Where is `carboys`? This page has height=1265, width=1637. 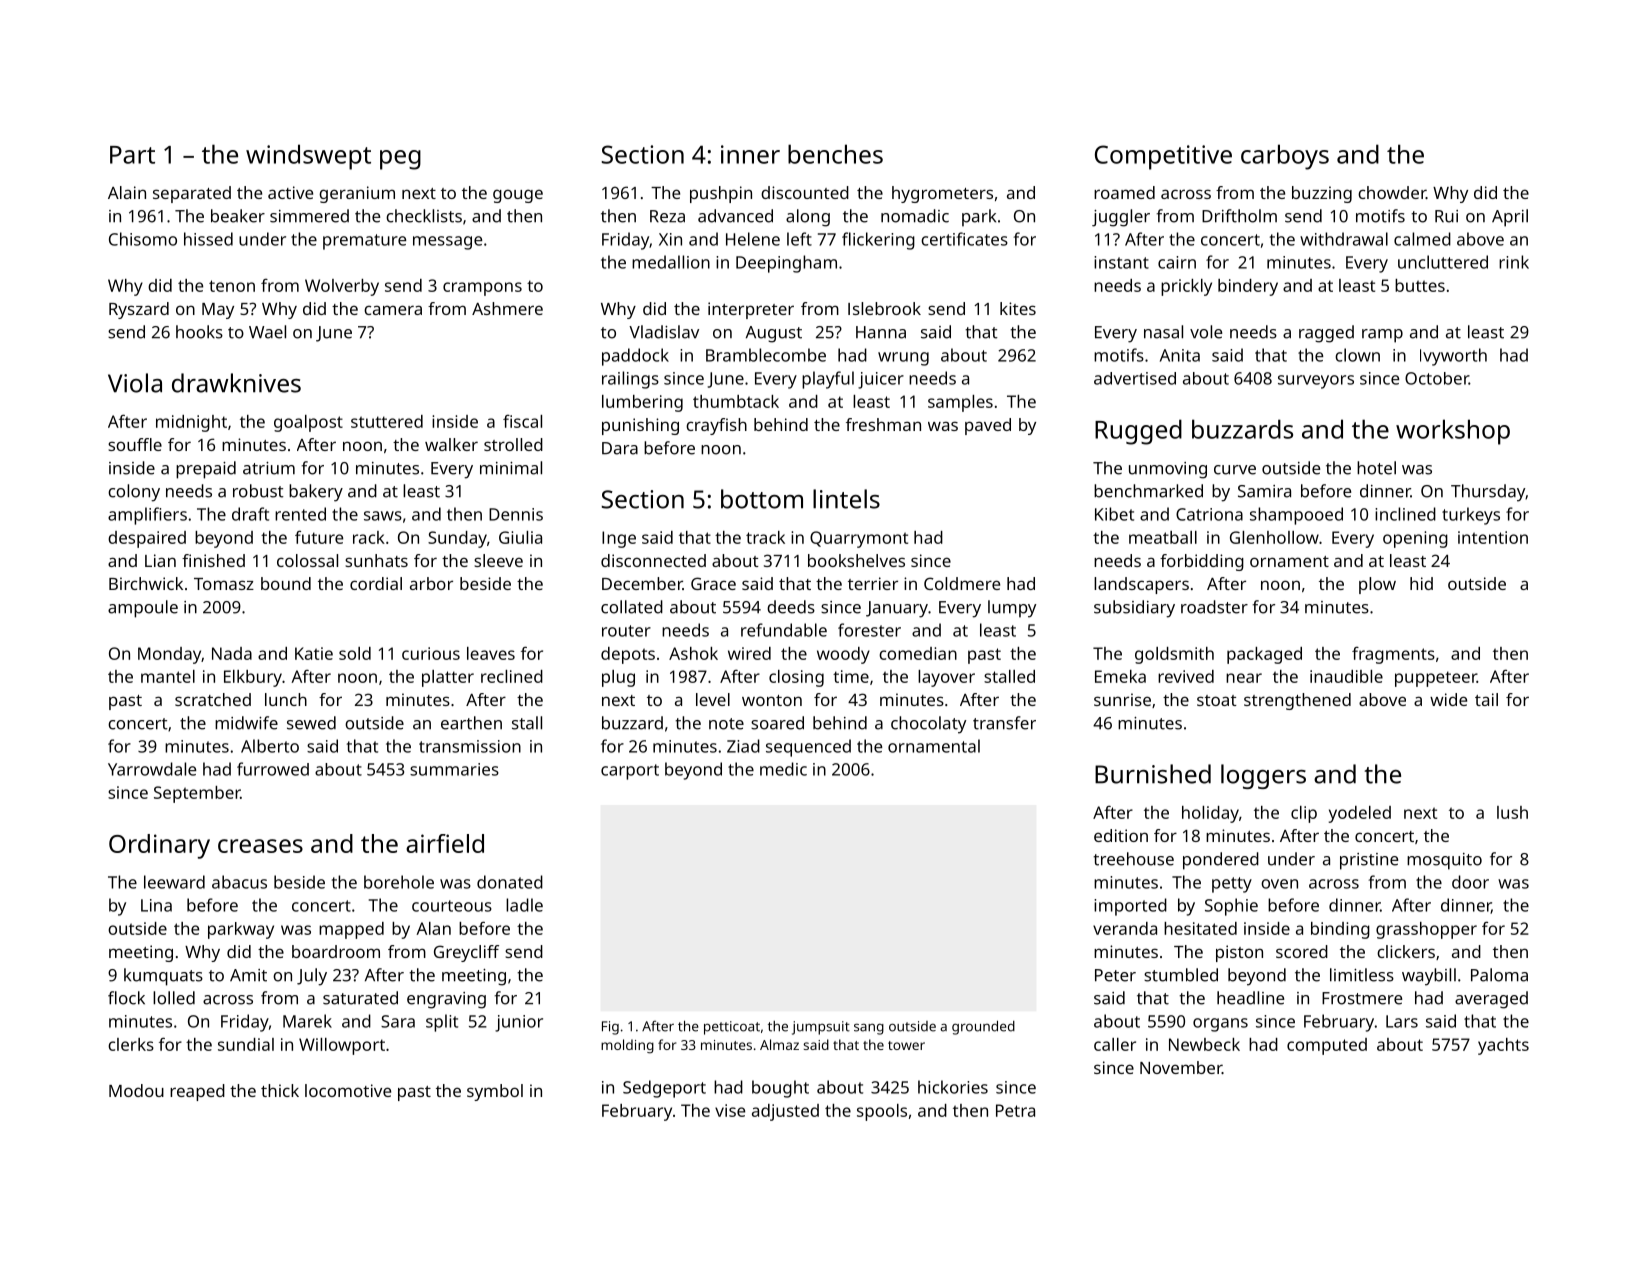
carboys is located at coordinates (1285, 157).
